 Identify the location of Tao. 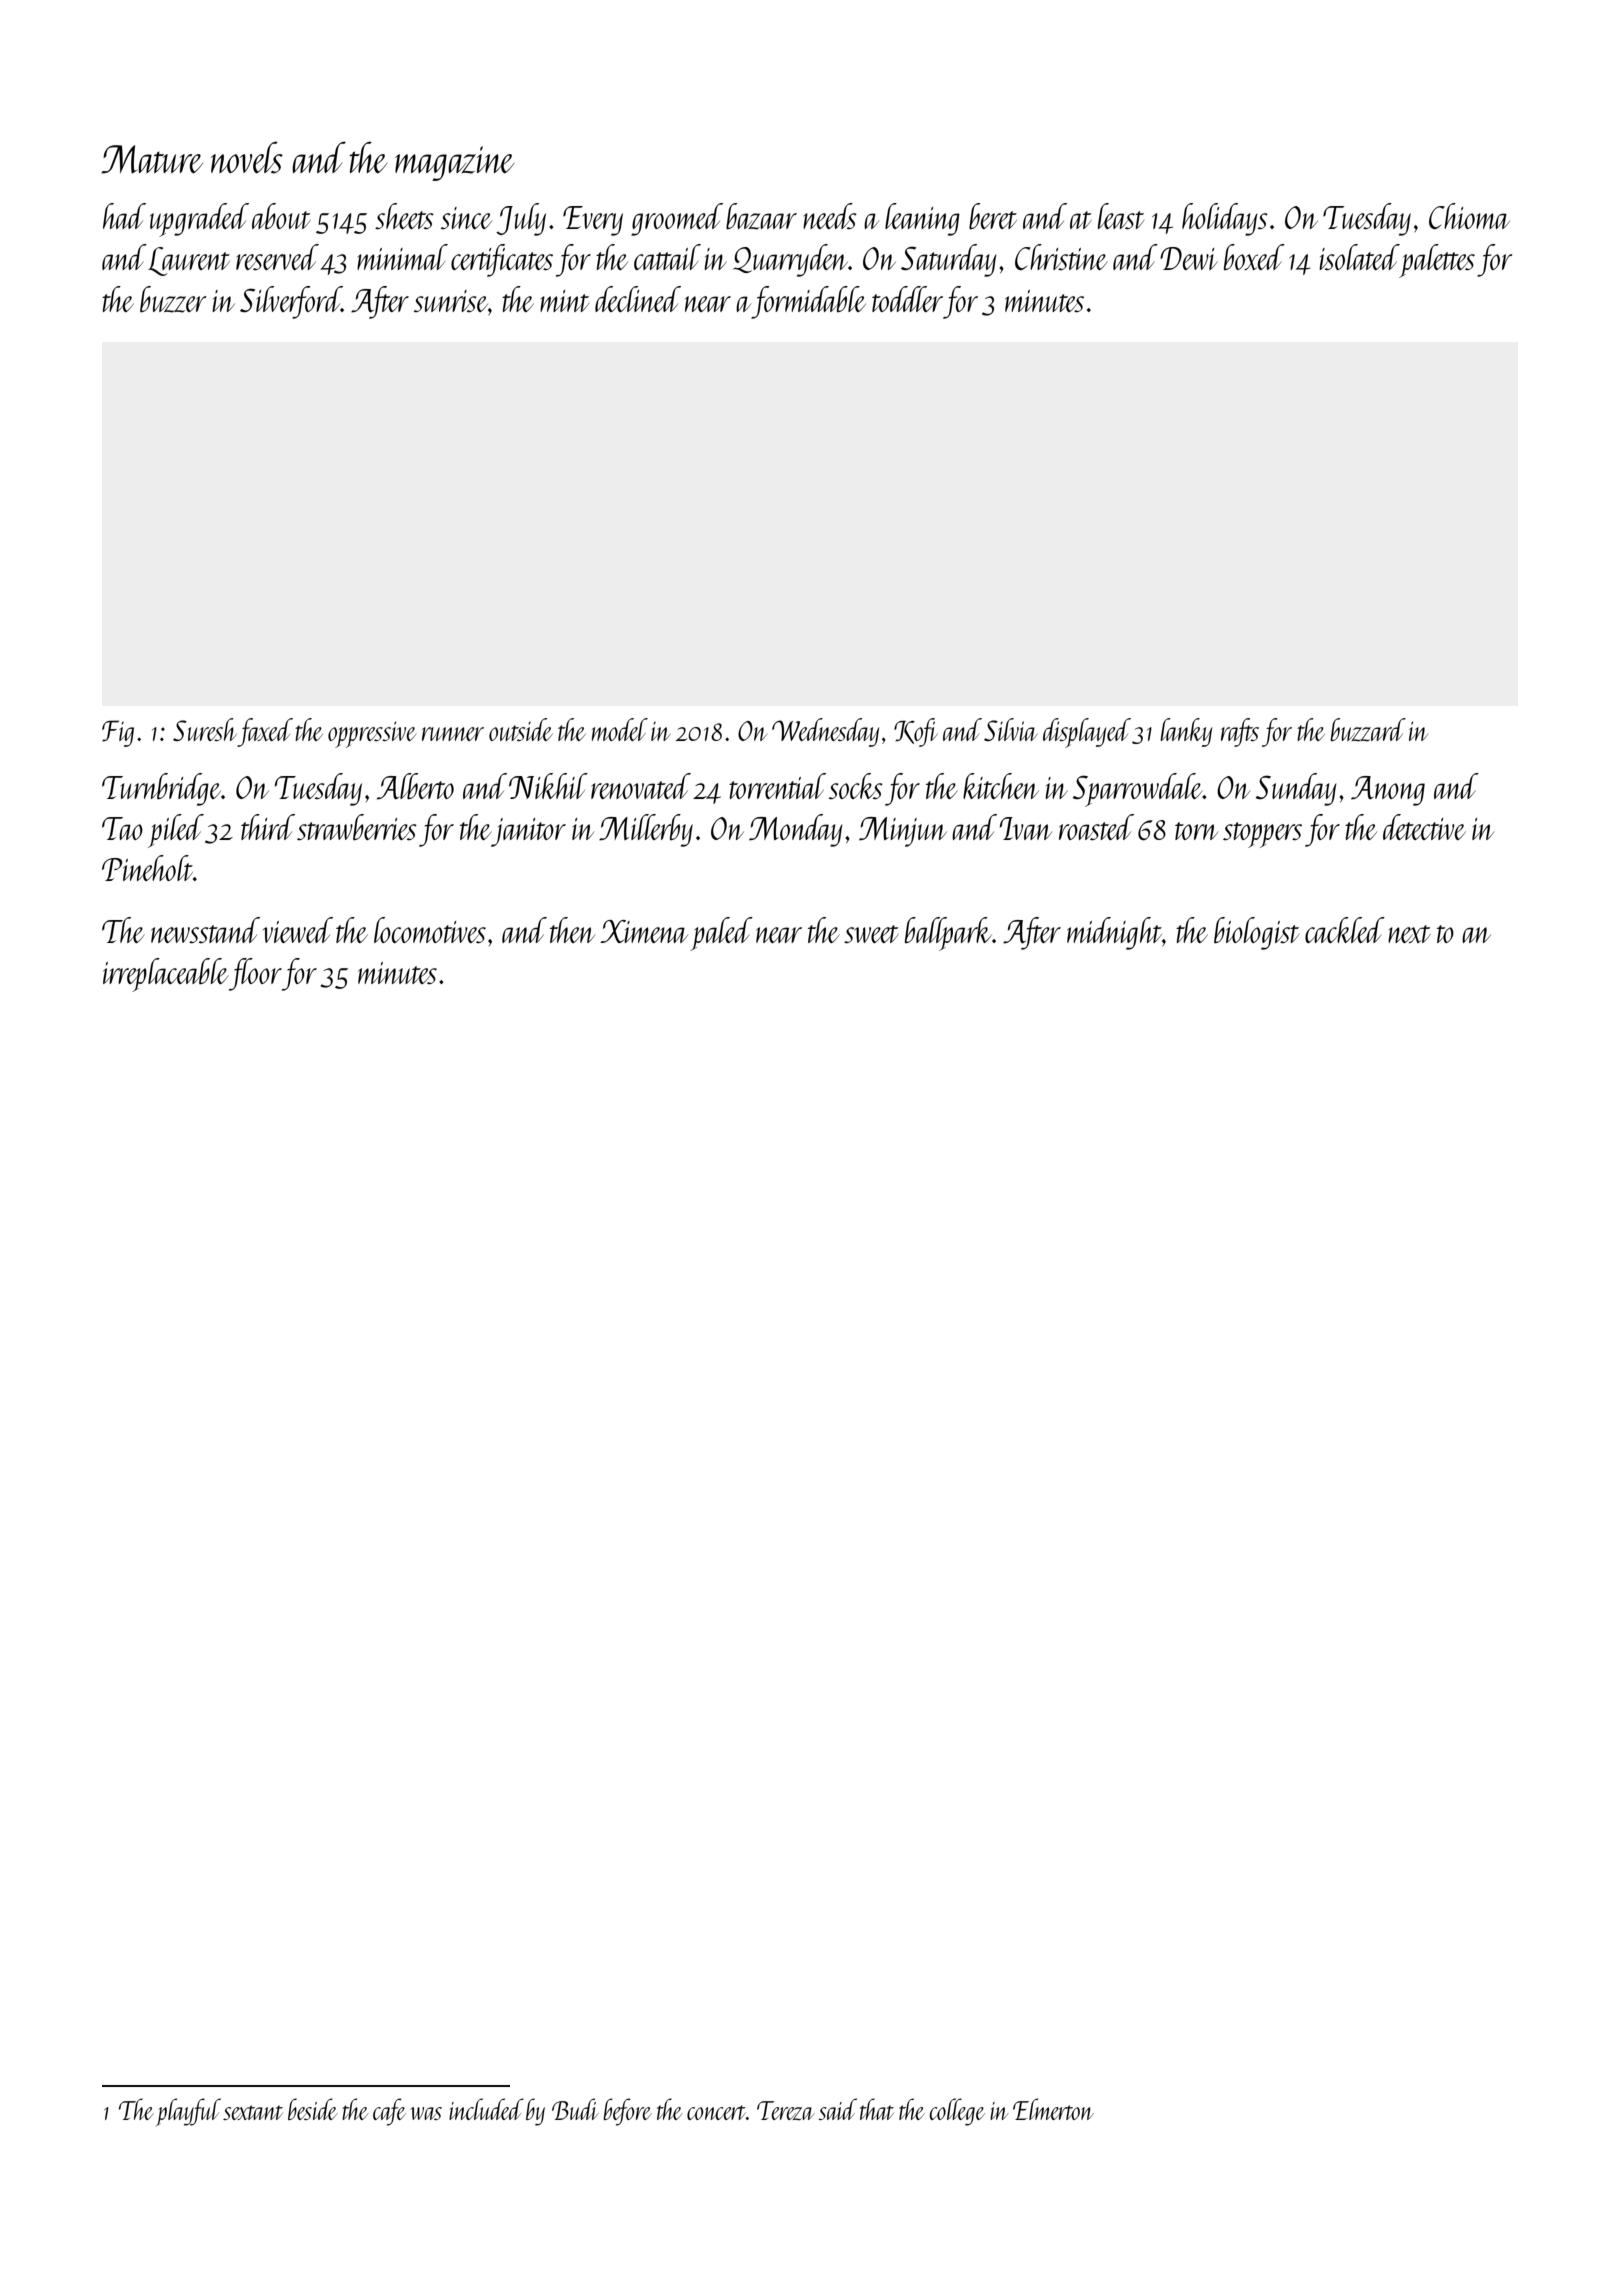
(122, 828).
